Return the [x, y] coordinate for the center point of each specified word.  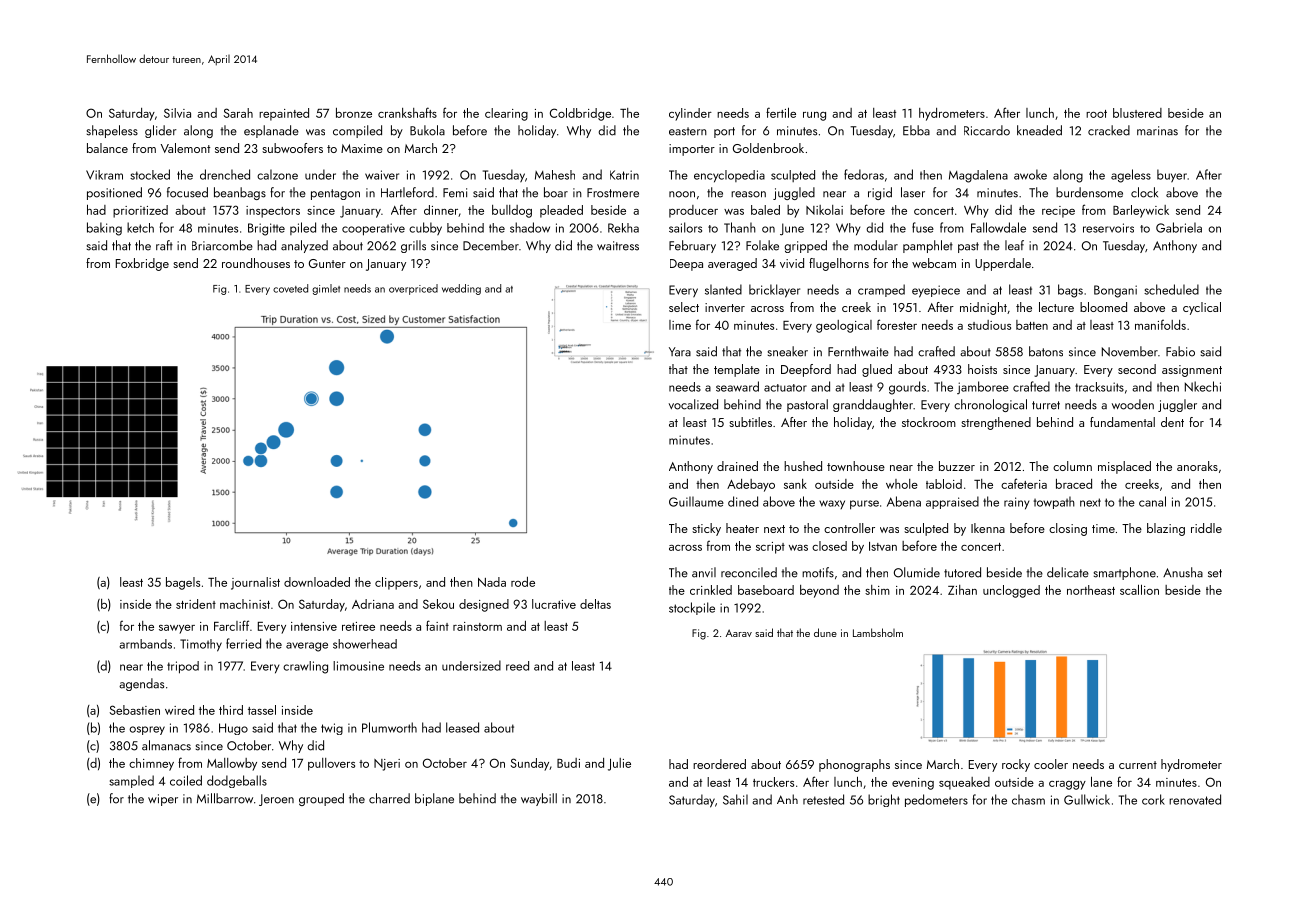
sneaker [788, 351]
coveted [290, 288]
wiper [163, 800]
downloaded [317, 582]
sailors [685, 227]
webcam [934, 263]
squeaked [964, 783]
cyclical [1202, 308]
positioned [114, 193]
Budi [568, 763]
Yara [680, 352]
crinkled [711, 590]
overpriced [413, 289]
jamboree [983, 387]
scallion [1139, 590]
